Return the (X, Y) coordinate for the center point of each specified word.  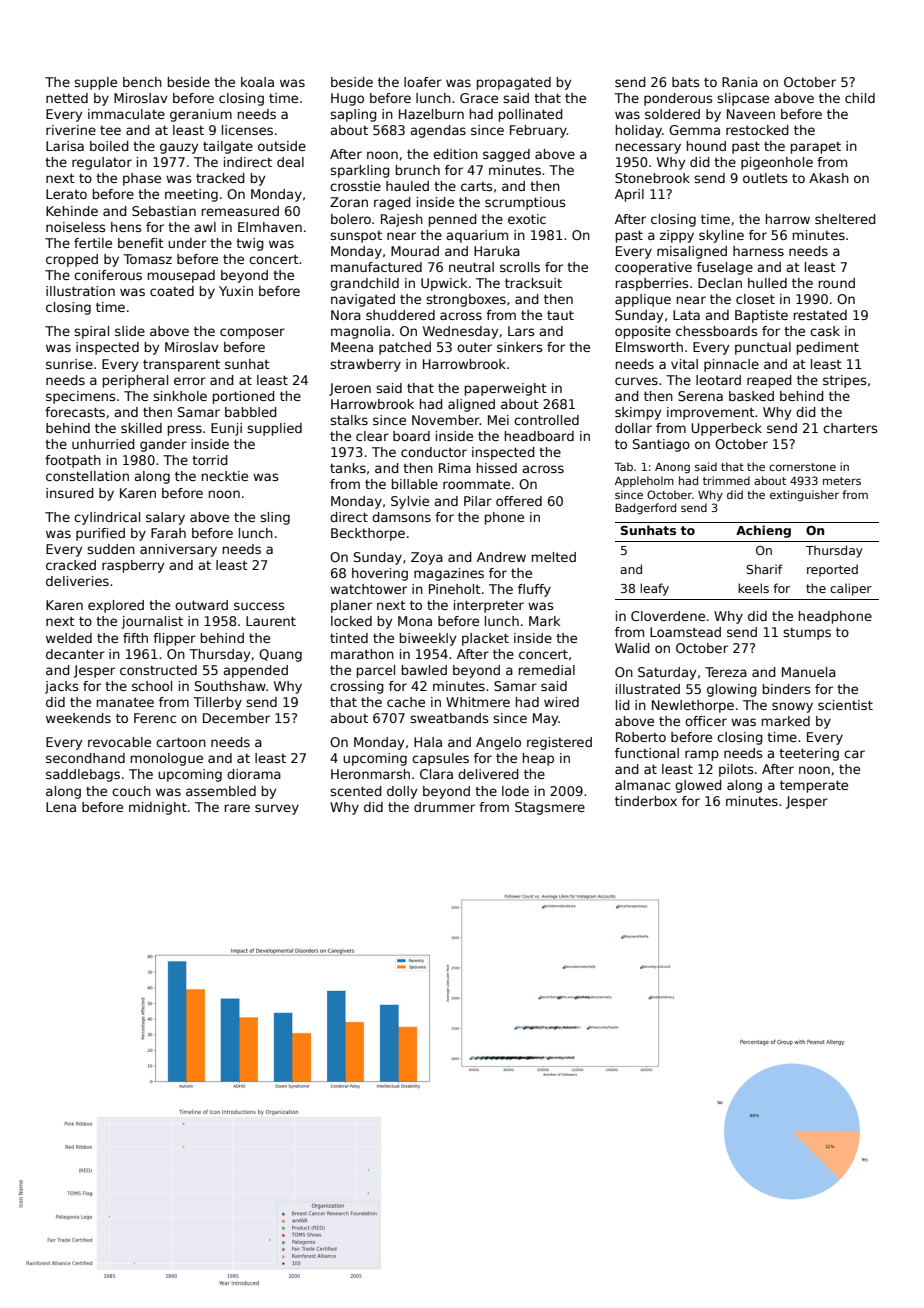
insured (70, 493)
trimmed (726, 480)
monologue (167, 759)
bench (142, 82)
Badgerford (645, 509)
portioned (244, 397)
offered (519, 501)
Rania (740, 82)
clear (372, 436)
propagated (514, 83)
